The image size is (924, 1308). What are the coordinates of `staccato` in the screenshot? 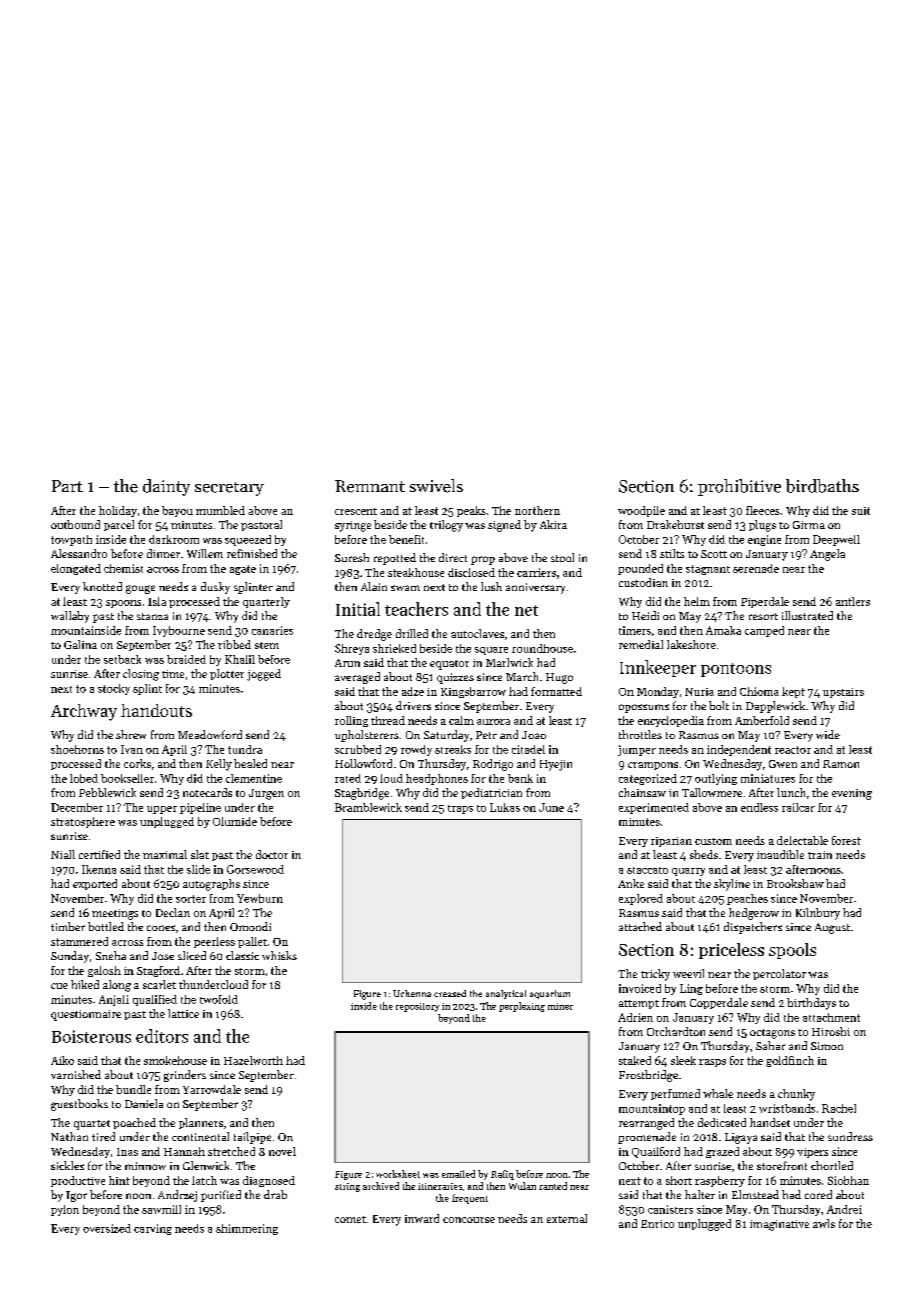 It's located at (647, 870).
